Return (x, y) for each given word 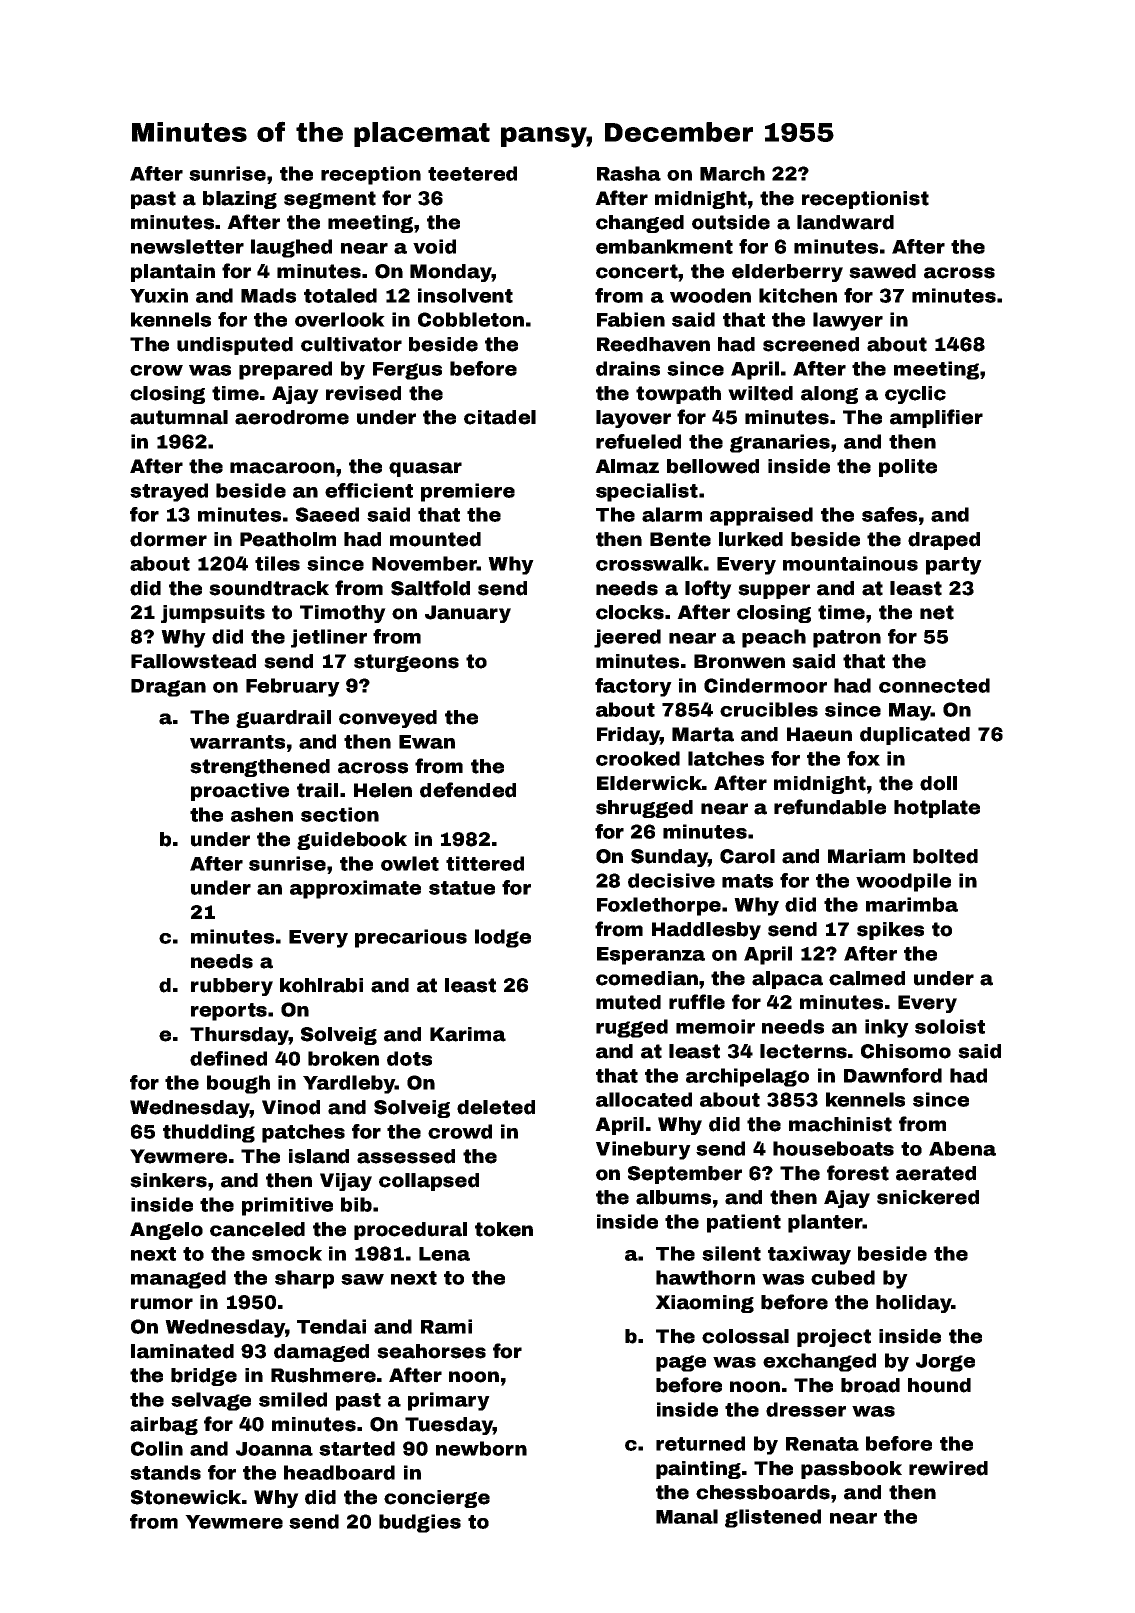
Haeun (819, 734)
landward (845, 222)
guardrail (283, 719)
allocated (644, 1099)
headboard (339, 1472)
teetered (472, 173)
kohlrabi (321, 985)
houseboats (833, 1148)
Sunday (669, 858)
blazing (240, 200)
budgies (420, 1523)
